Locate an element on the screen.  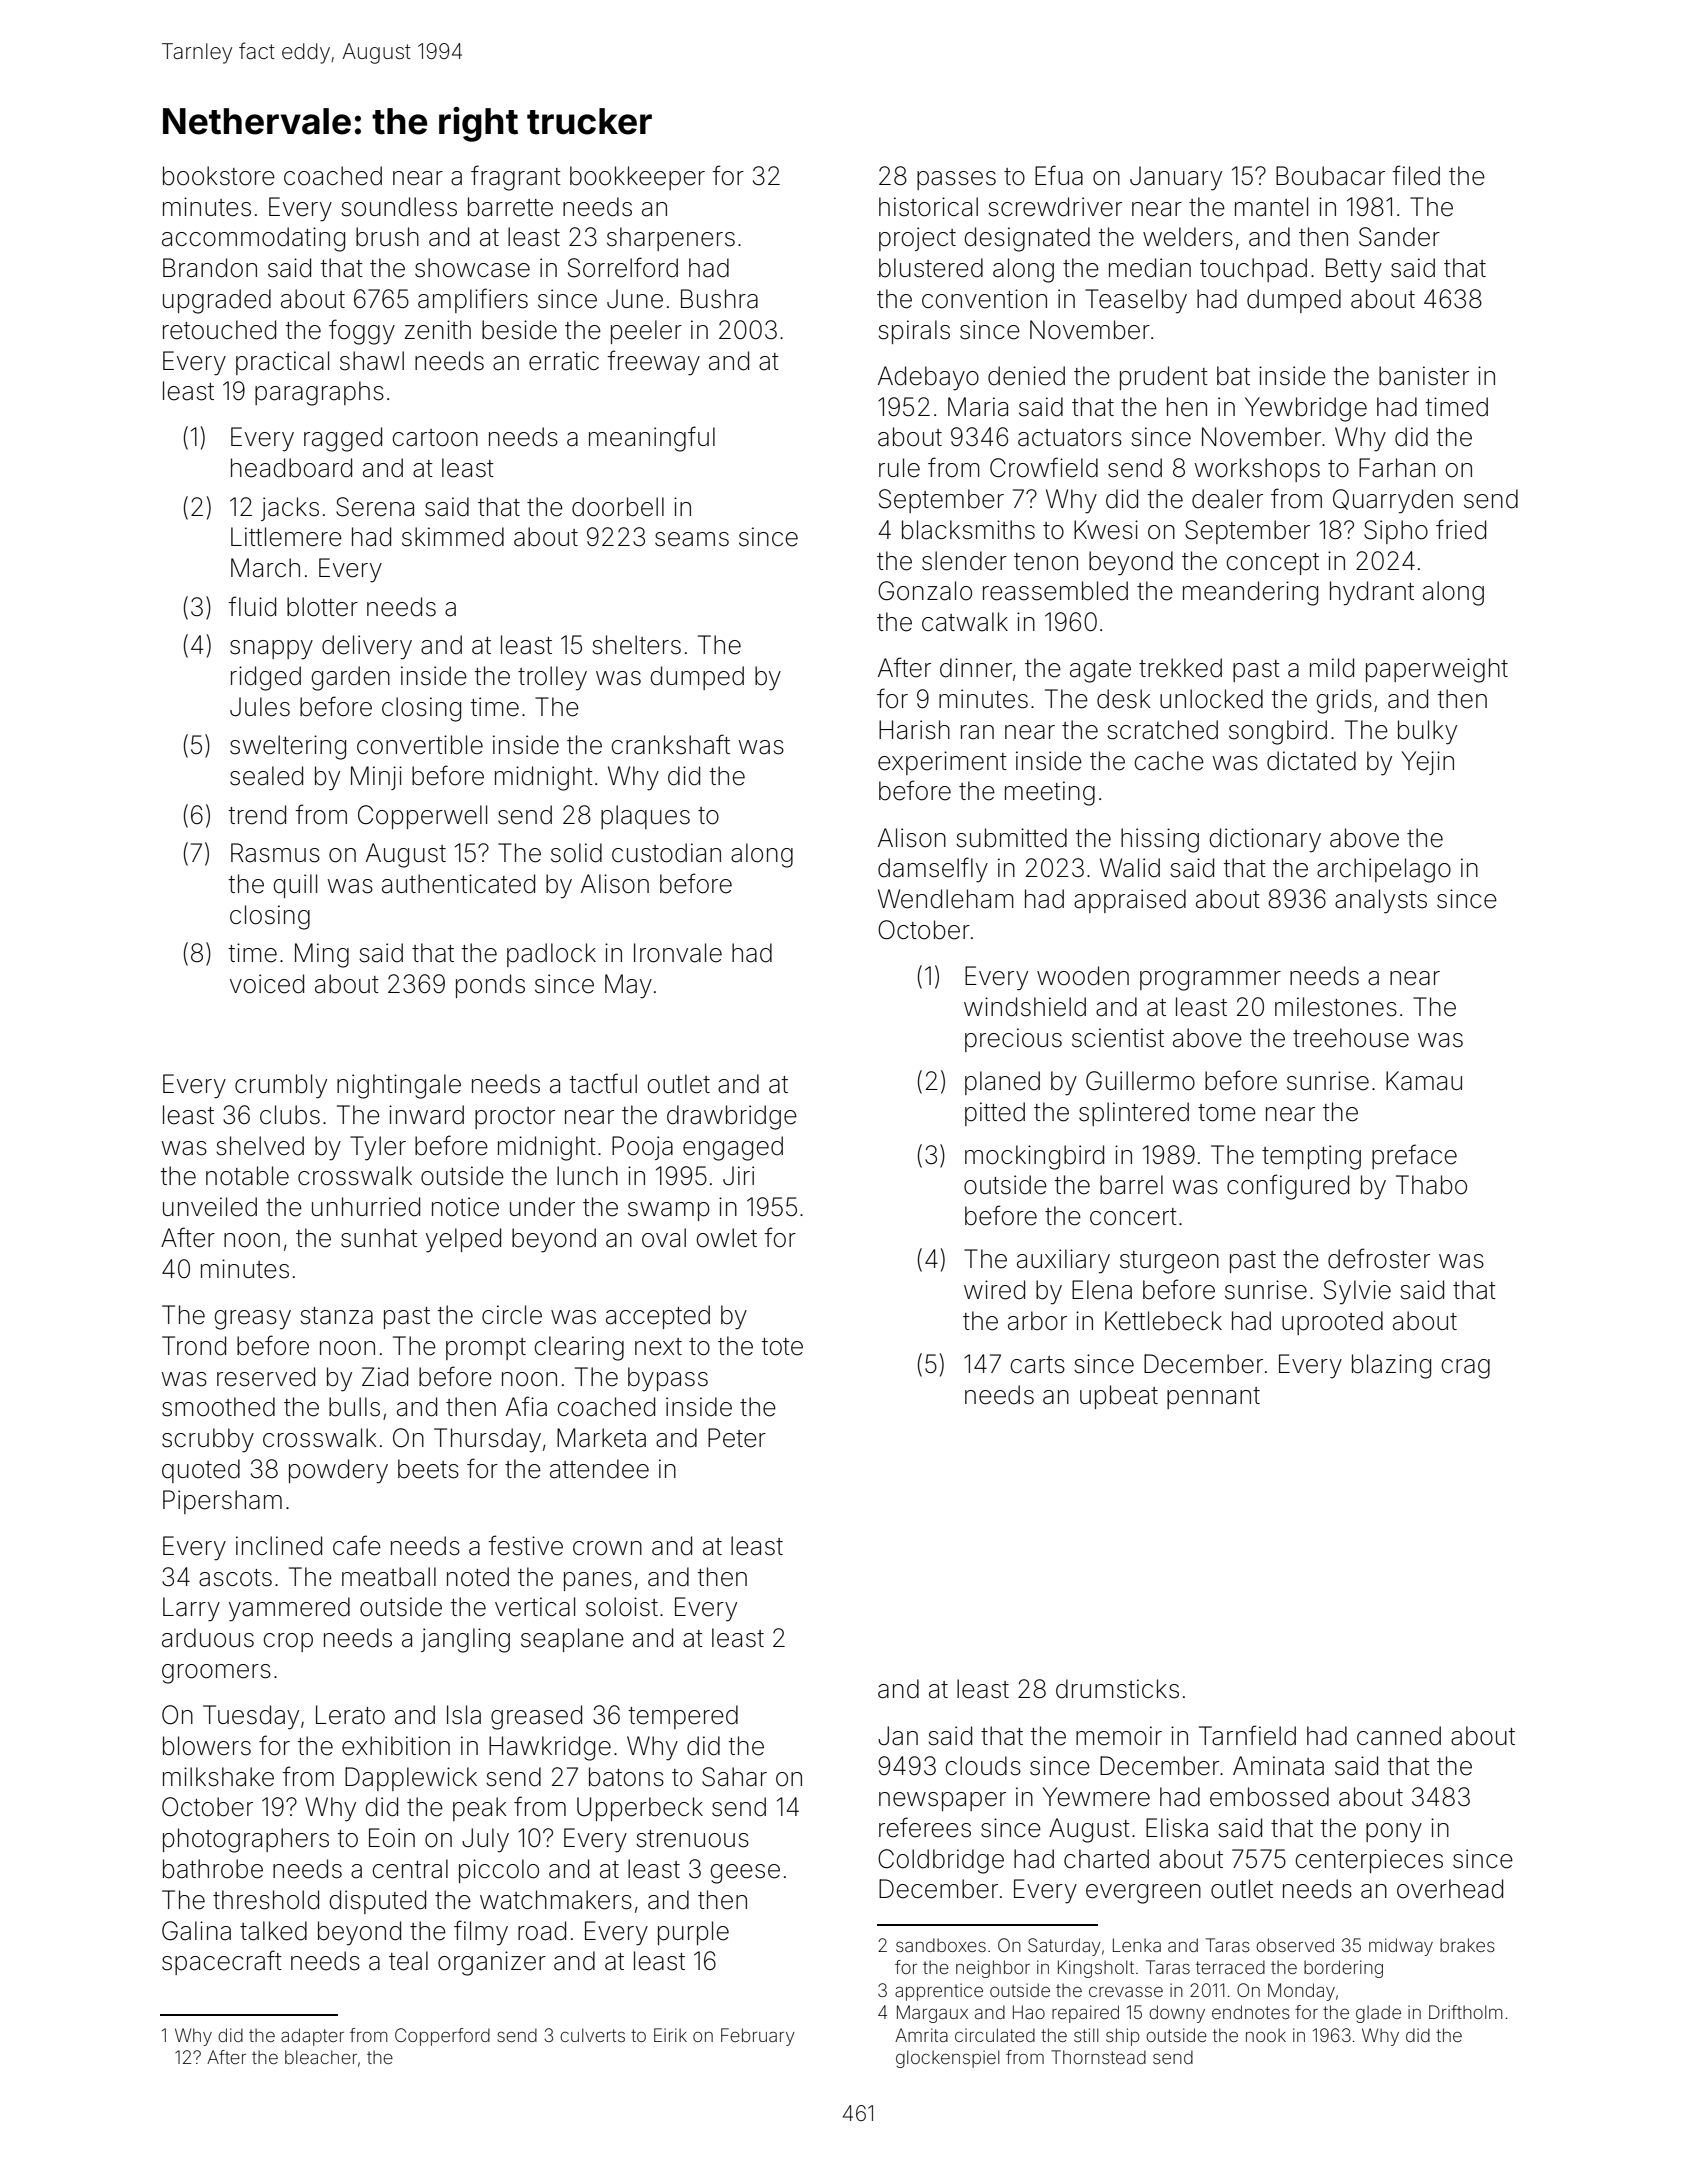
Efua is located at coordinates (1059, 175).
